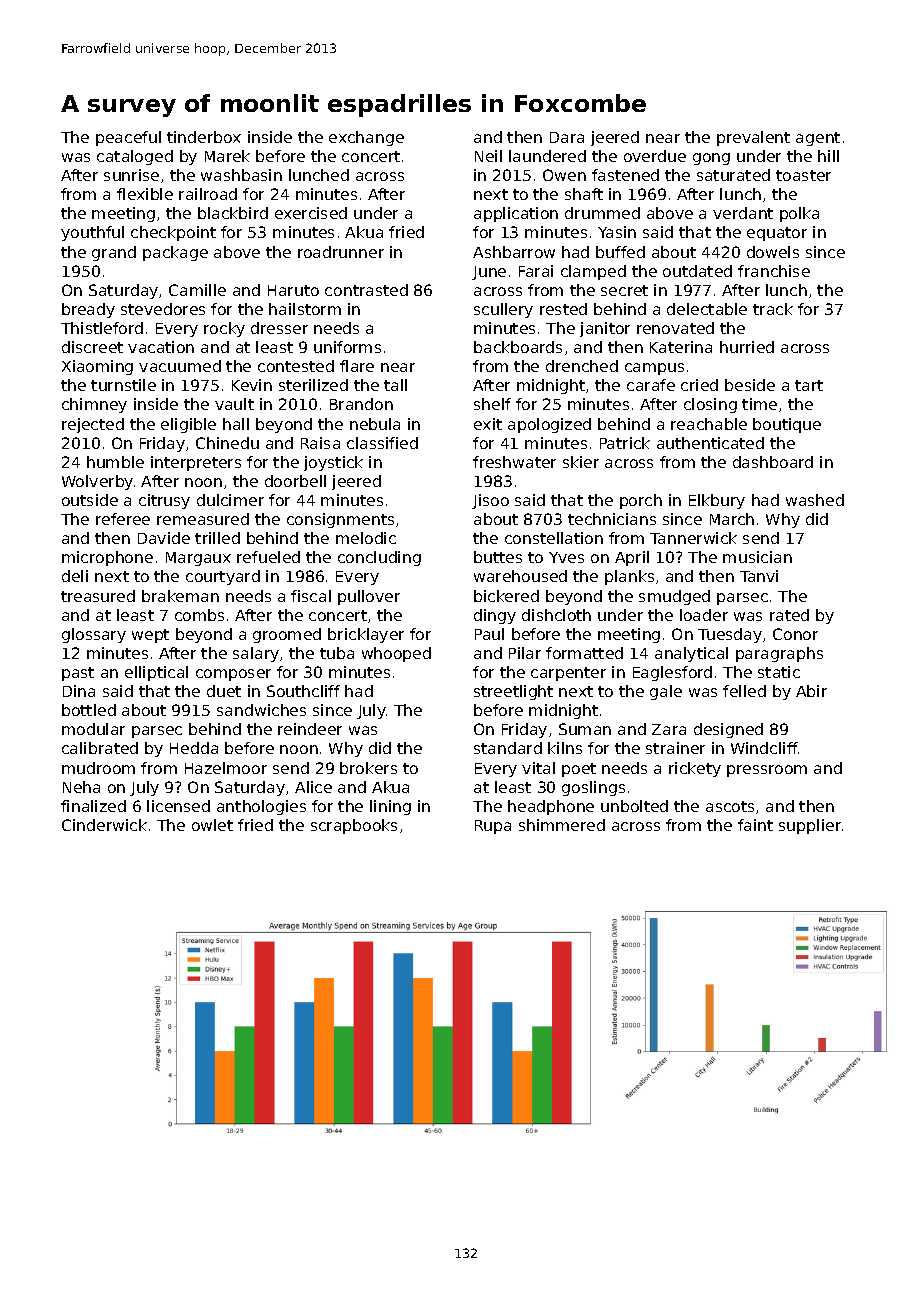 The width and height of the document is (908, 1316). Describe the element at coordinates (759, 576) in the document. I see `Tanvi` at that location.
